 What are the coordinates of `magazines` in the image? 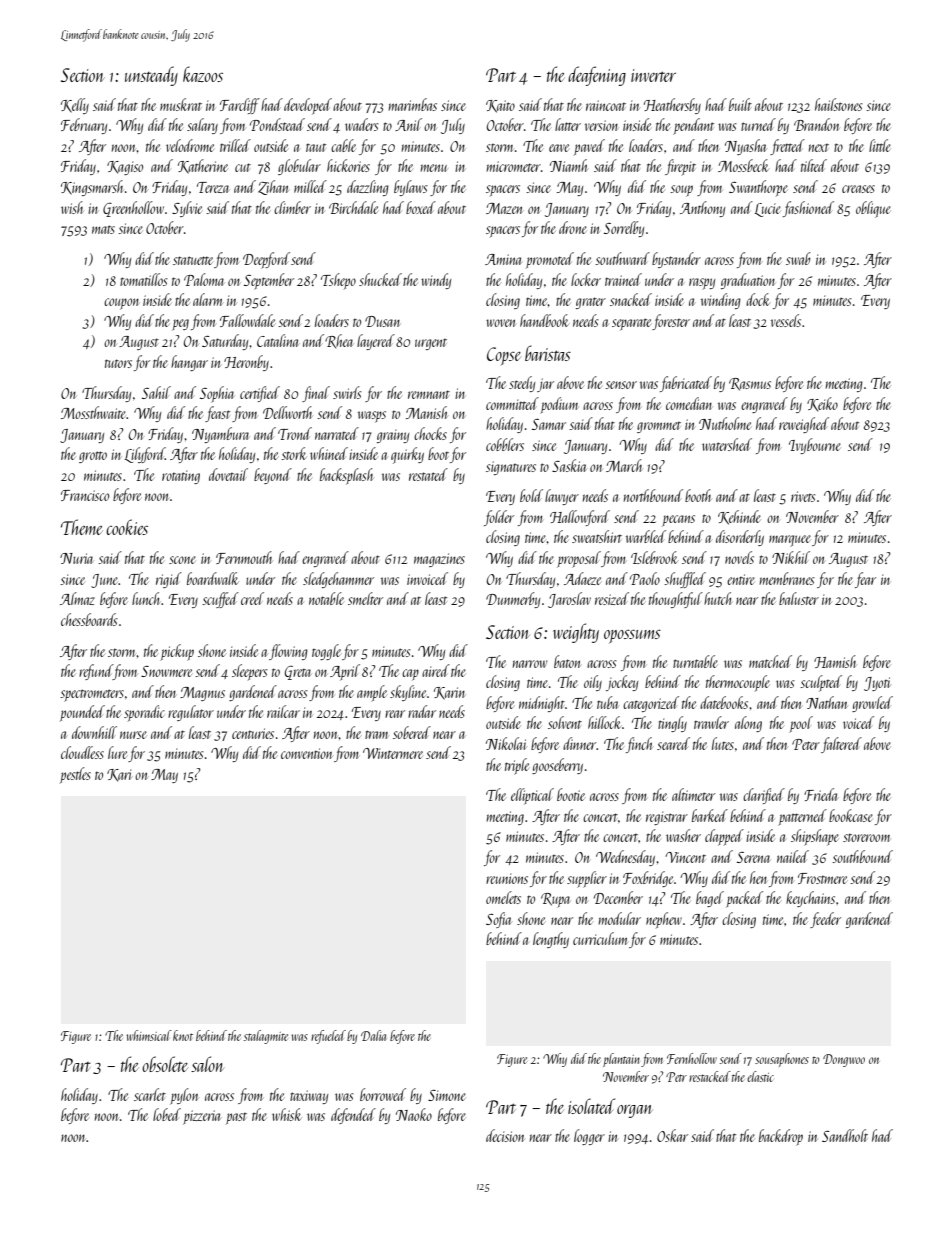 It's located at (439, 560).
